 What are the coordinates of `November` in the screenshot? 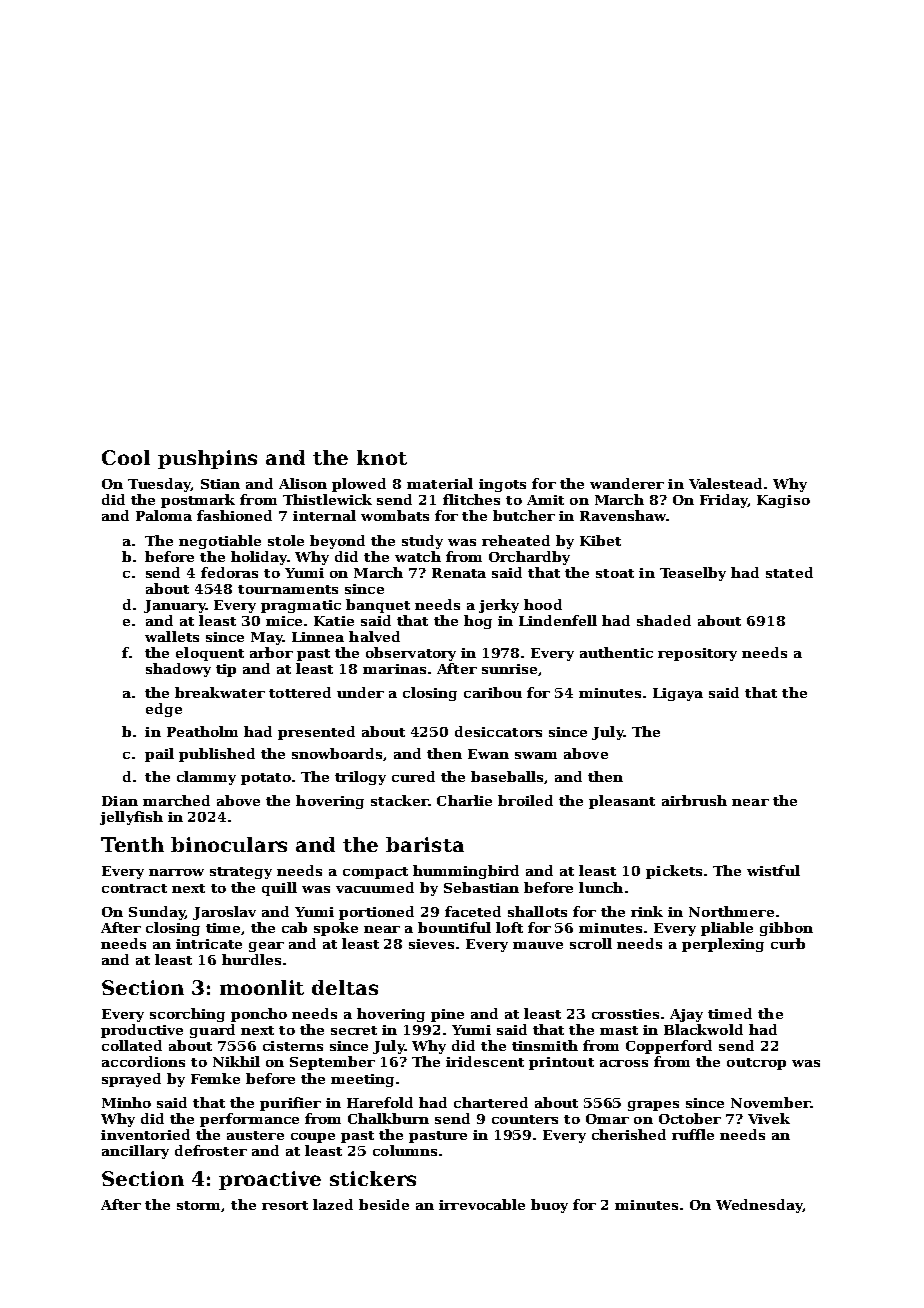 It's located at (771, 1102).
